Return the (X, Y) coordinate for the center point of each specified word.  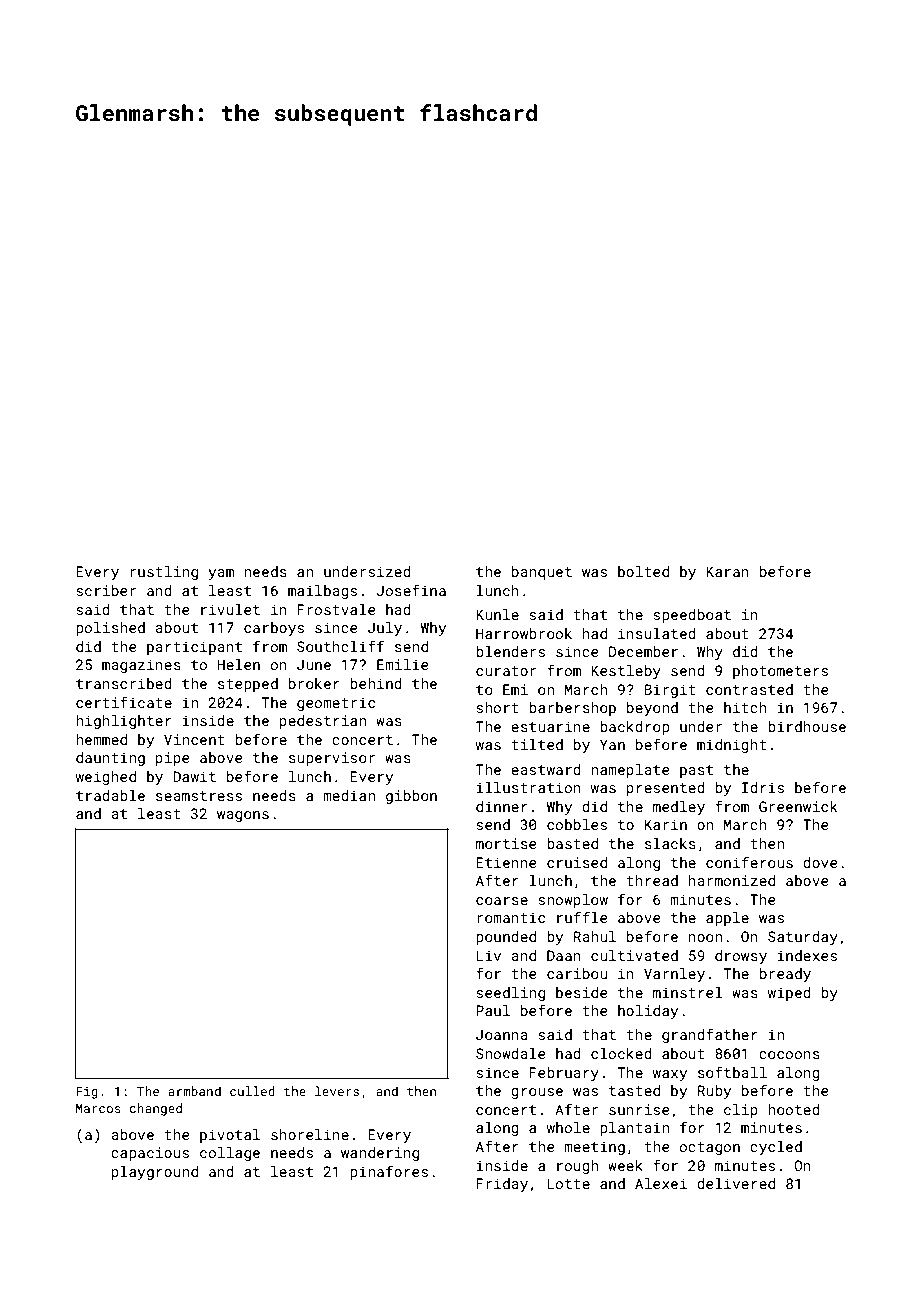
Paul (493, 1010)
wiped (789, 994)
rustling (164, 573)
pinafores (389, 1172)
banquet (542, 573)
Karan (727, 571)
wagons (243, 816)
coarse (502, 901)
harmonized (732, 880)
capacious (150, 1154)
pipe (173, 759)
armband (194, 1091)
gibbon (411, 797)
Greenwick (798, 806)
